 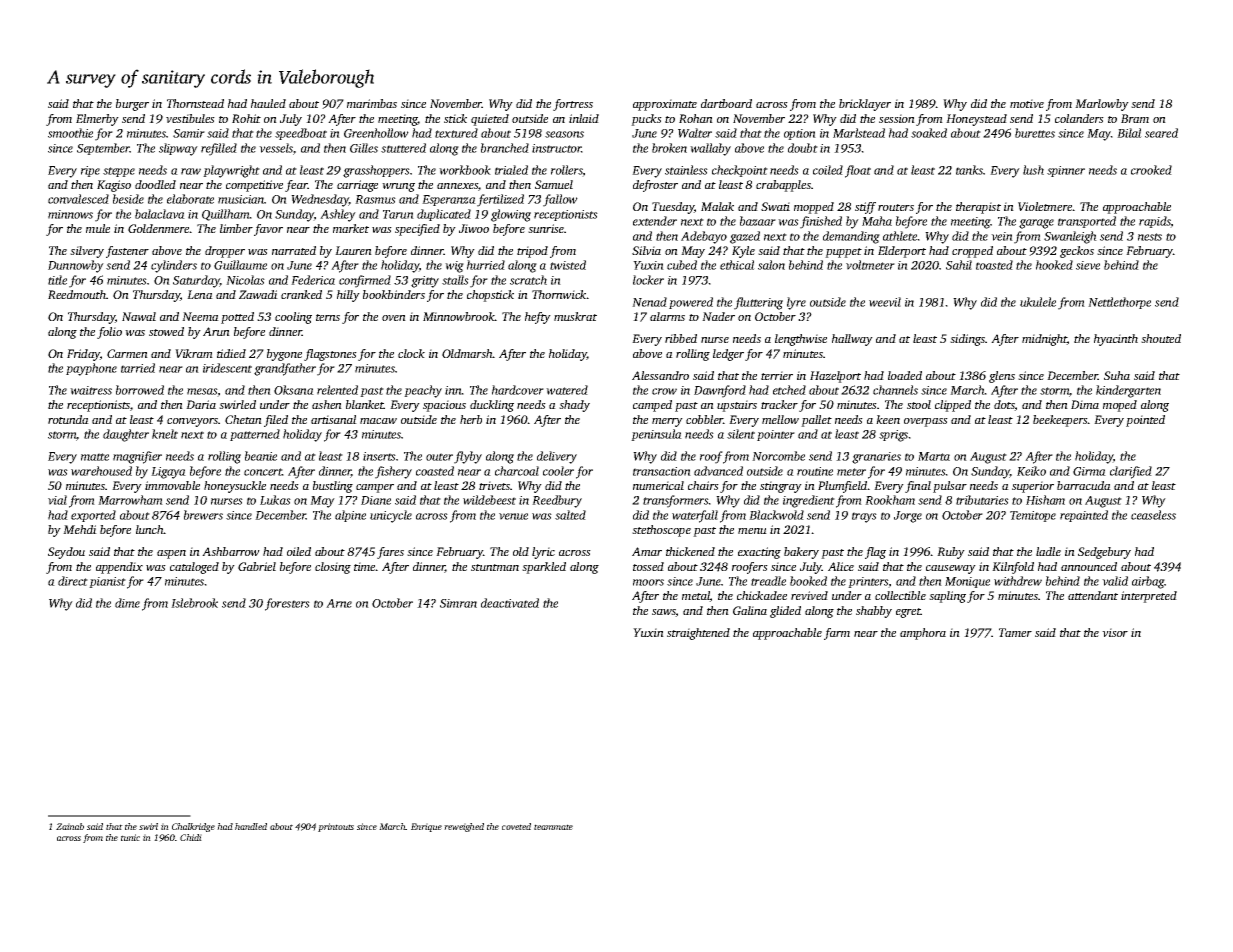 What do you see at coordinates (284, 355) in the screenshot?
I see `bygone` at bounding box center [284, 355].
